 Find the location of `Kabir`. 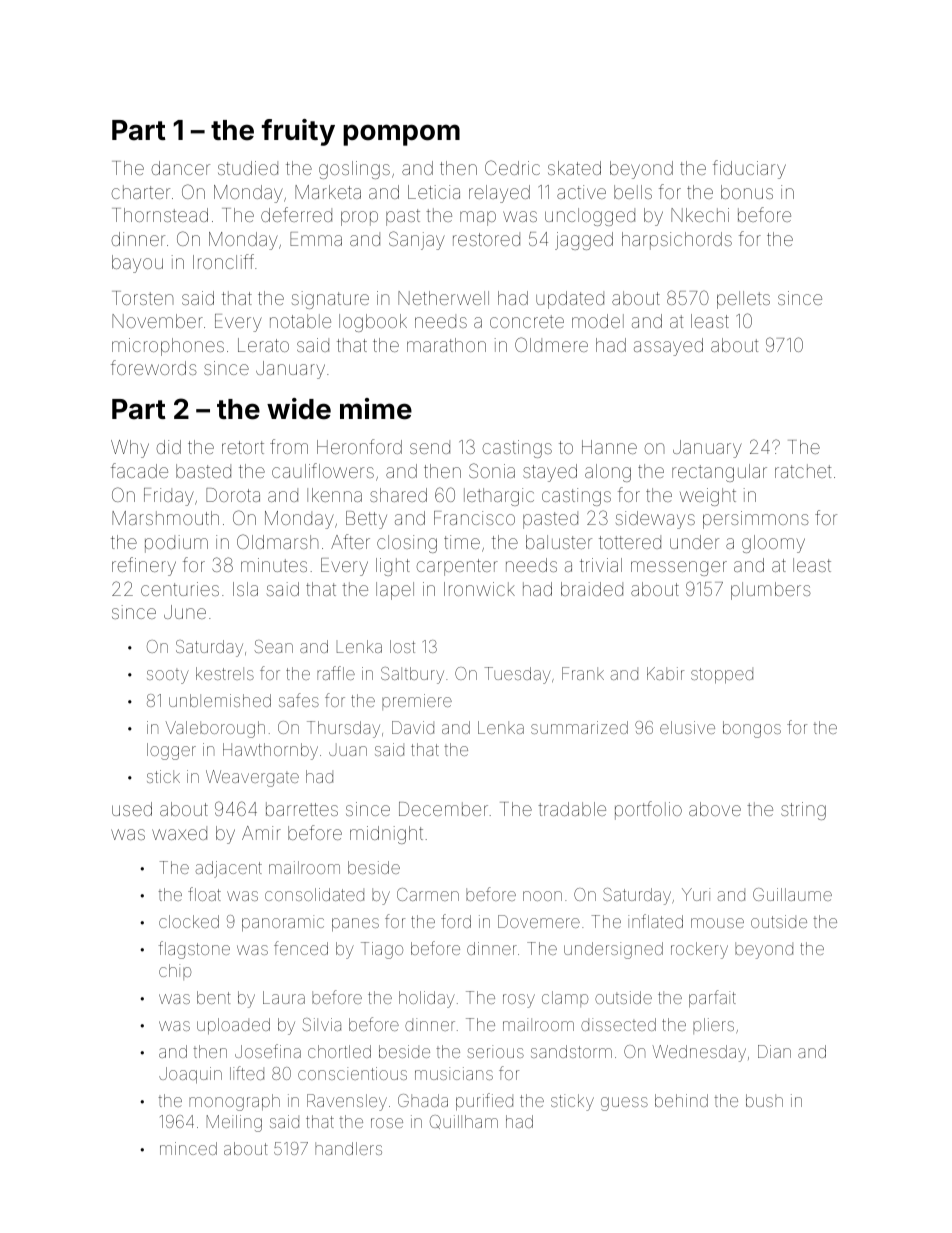

Kabir is located at coordinates (665, 673).
